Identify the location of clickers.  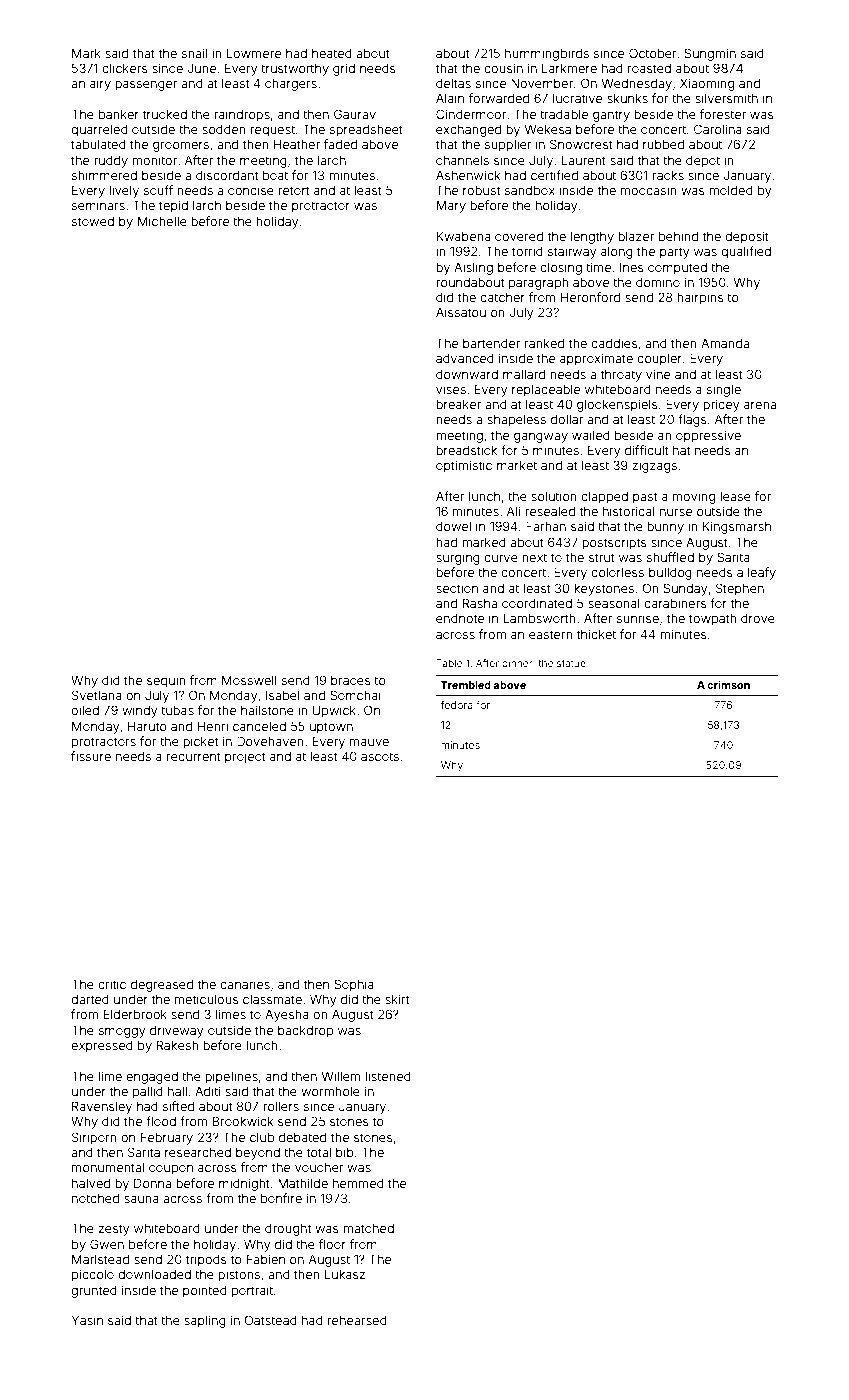
(125, 68).
